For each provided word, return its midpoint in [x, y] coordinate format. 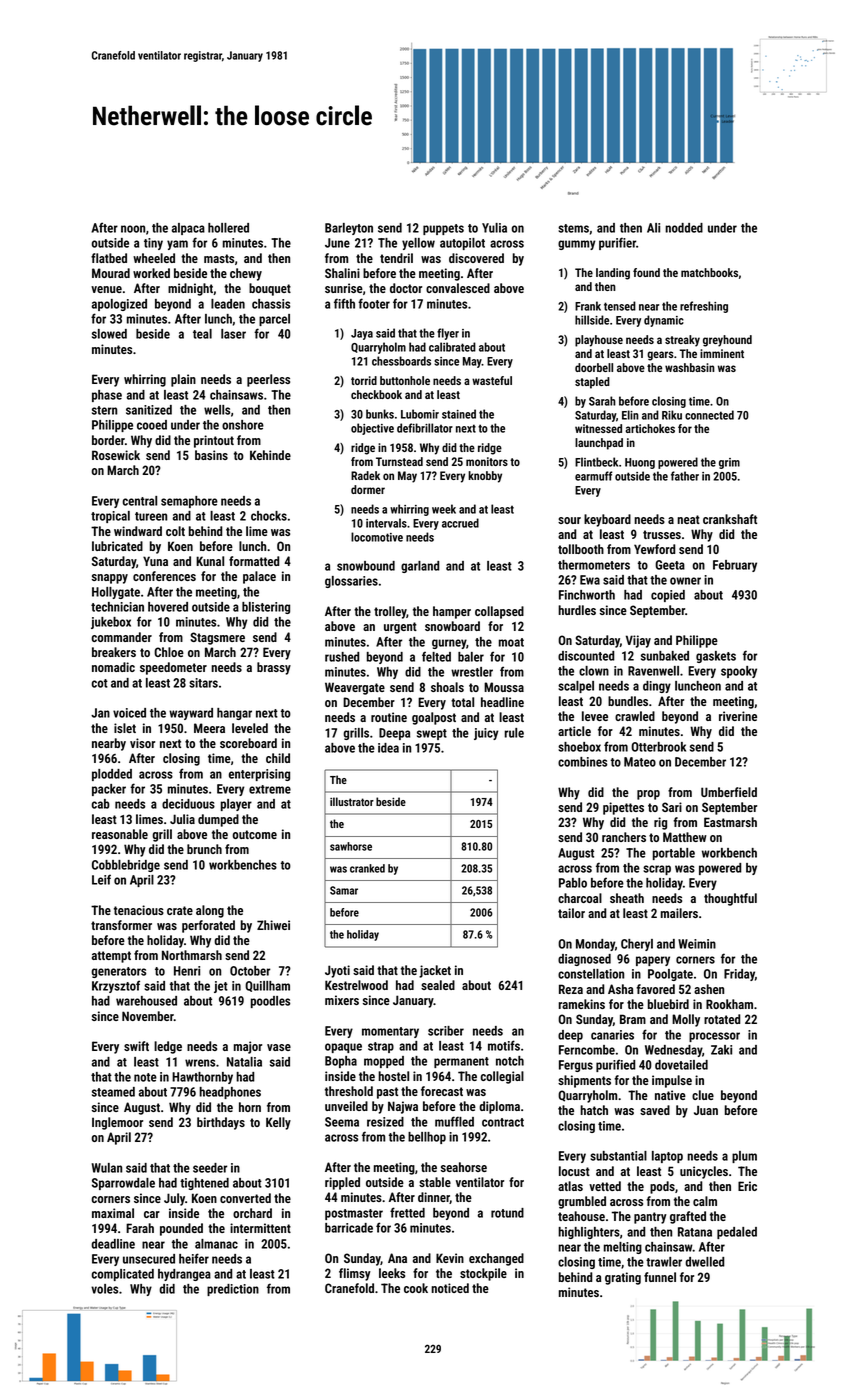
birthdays [221, 1123]
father [685, 476]
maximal [113, 1213]
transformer [121, 925]
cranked [367, 868]
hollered [228, 228]
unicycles [704, 1172]
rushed [342, 657]
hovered [168, 607]
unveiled [346, 1106]
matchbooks [709, 272]
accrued [460, 523]
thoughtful [730, 899]
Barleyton [349, 229]
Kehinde [270, 455]
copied [668, 596]
